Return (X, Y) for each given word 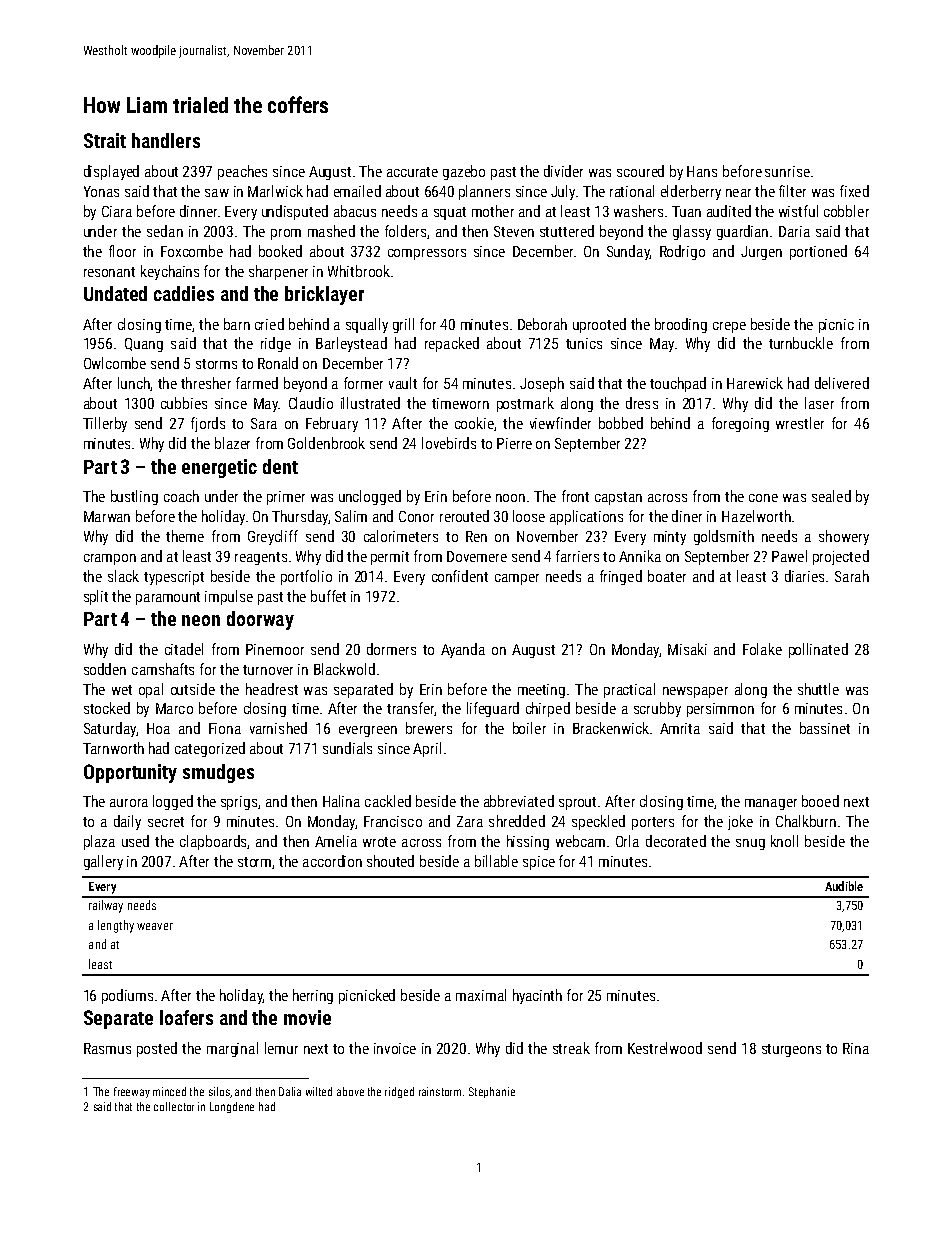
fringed (621, 577)
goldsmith (724, 537)
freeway (132, 1092)
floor (122, 251)
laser (819, 403)
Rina (856, 1048)
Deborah (542, 324)
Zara (470, 821)
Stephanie (492, 1092)
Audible (844, 886)
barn (237, 324)
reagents (261, 558)
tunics (584, 343)
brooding (681, 325)
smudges (218, 773)
